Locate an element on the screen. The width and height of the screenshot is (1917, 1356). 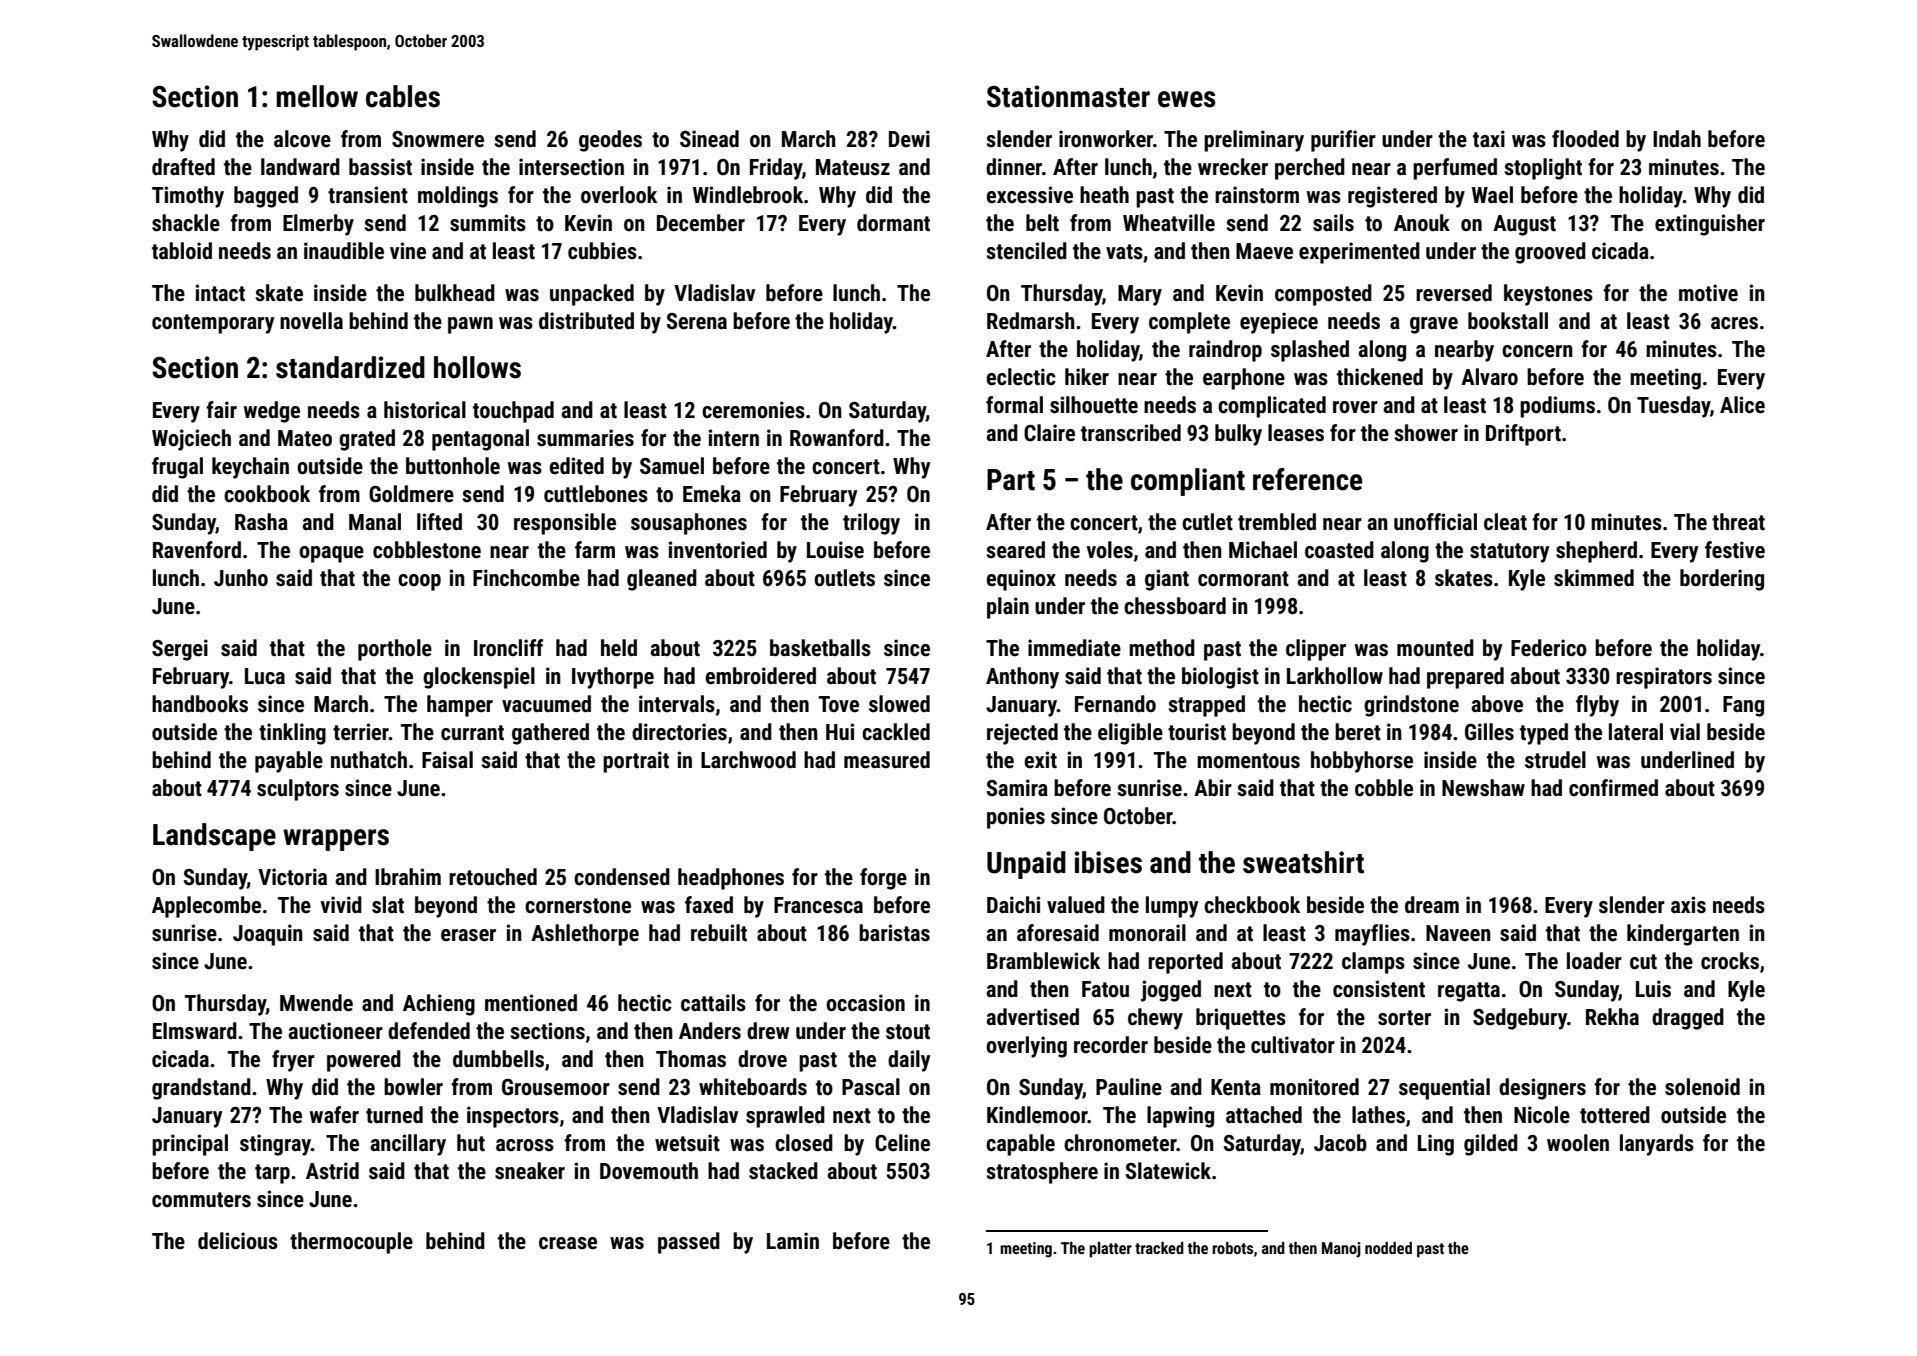
nodded is located at coordinates (1388, 1248).
